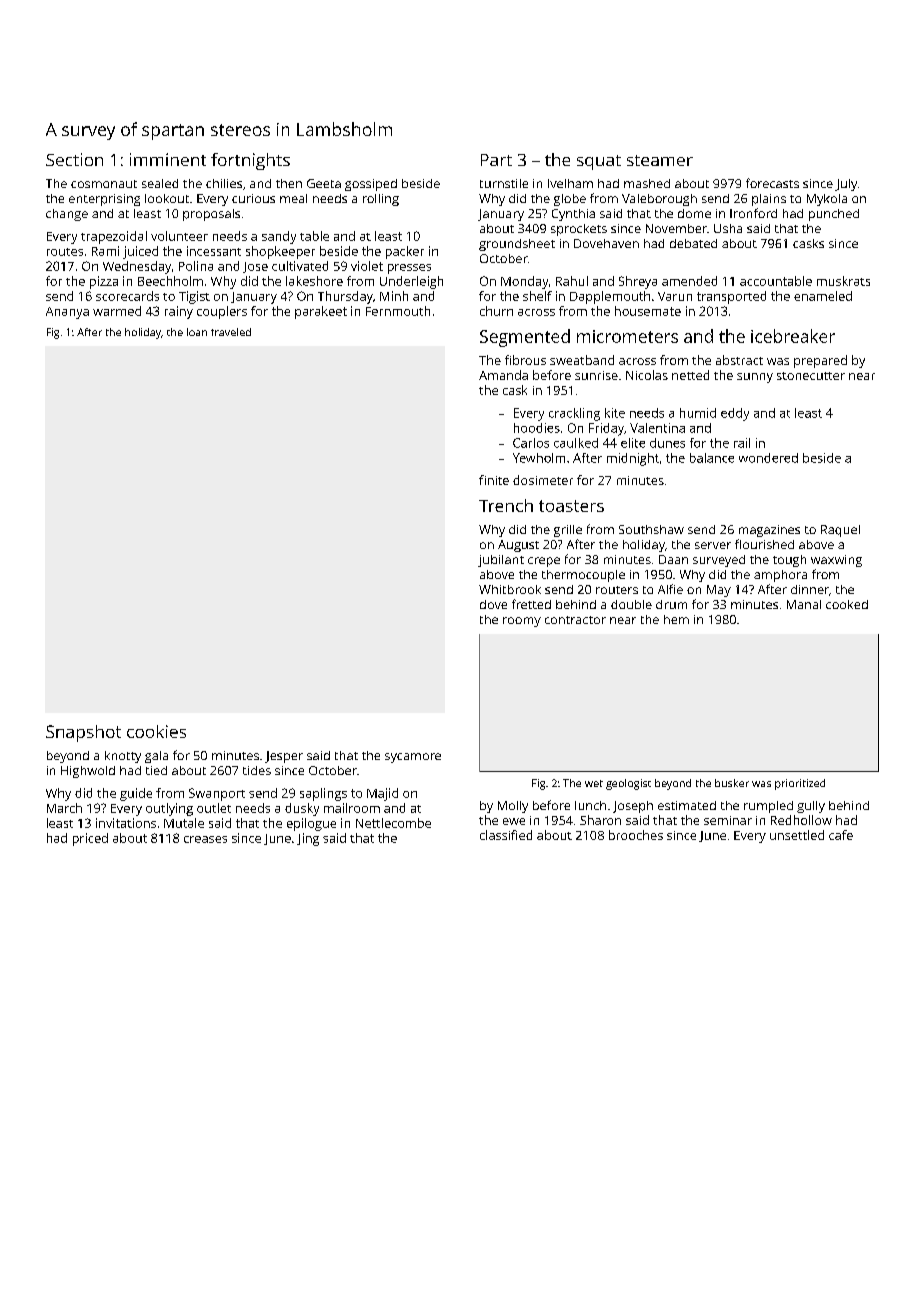 The height and width of the screenshot is (1308, 924). I want to click on Ananya, so click(67, 313).
